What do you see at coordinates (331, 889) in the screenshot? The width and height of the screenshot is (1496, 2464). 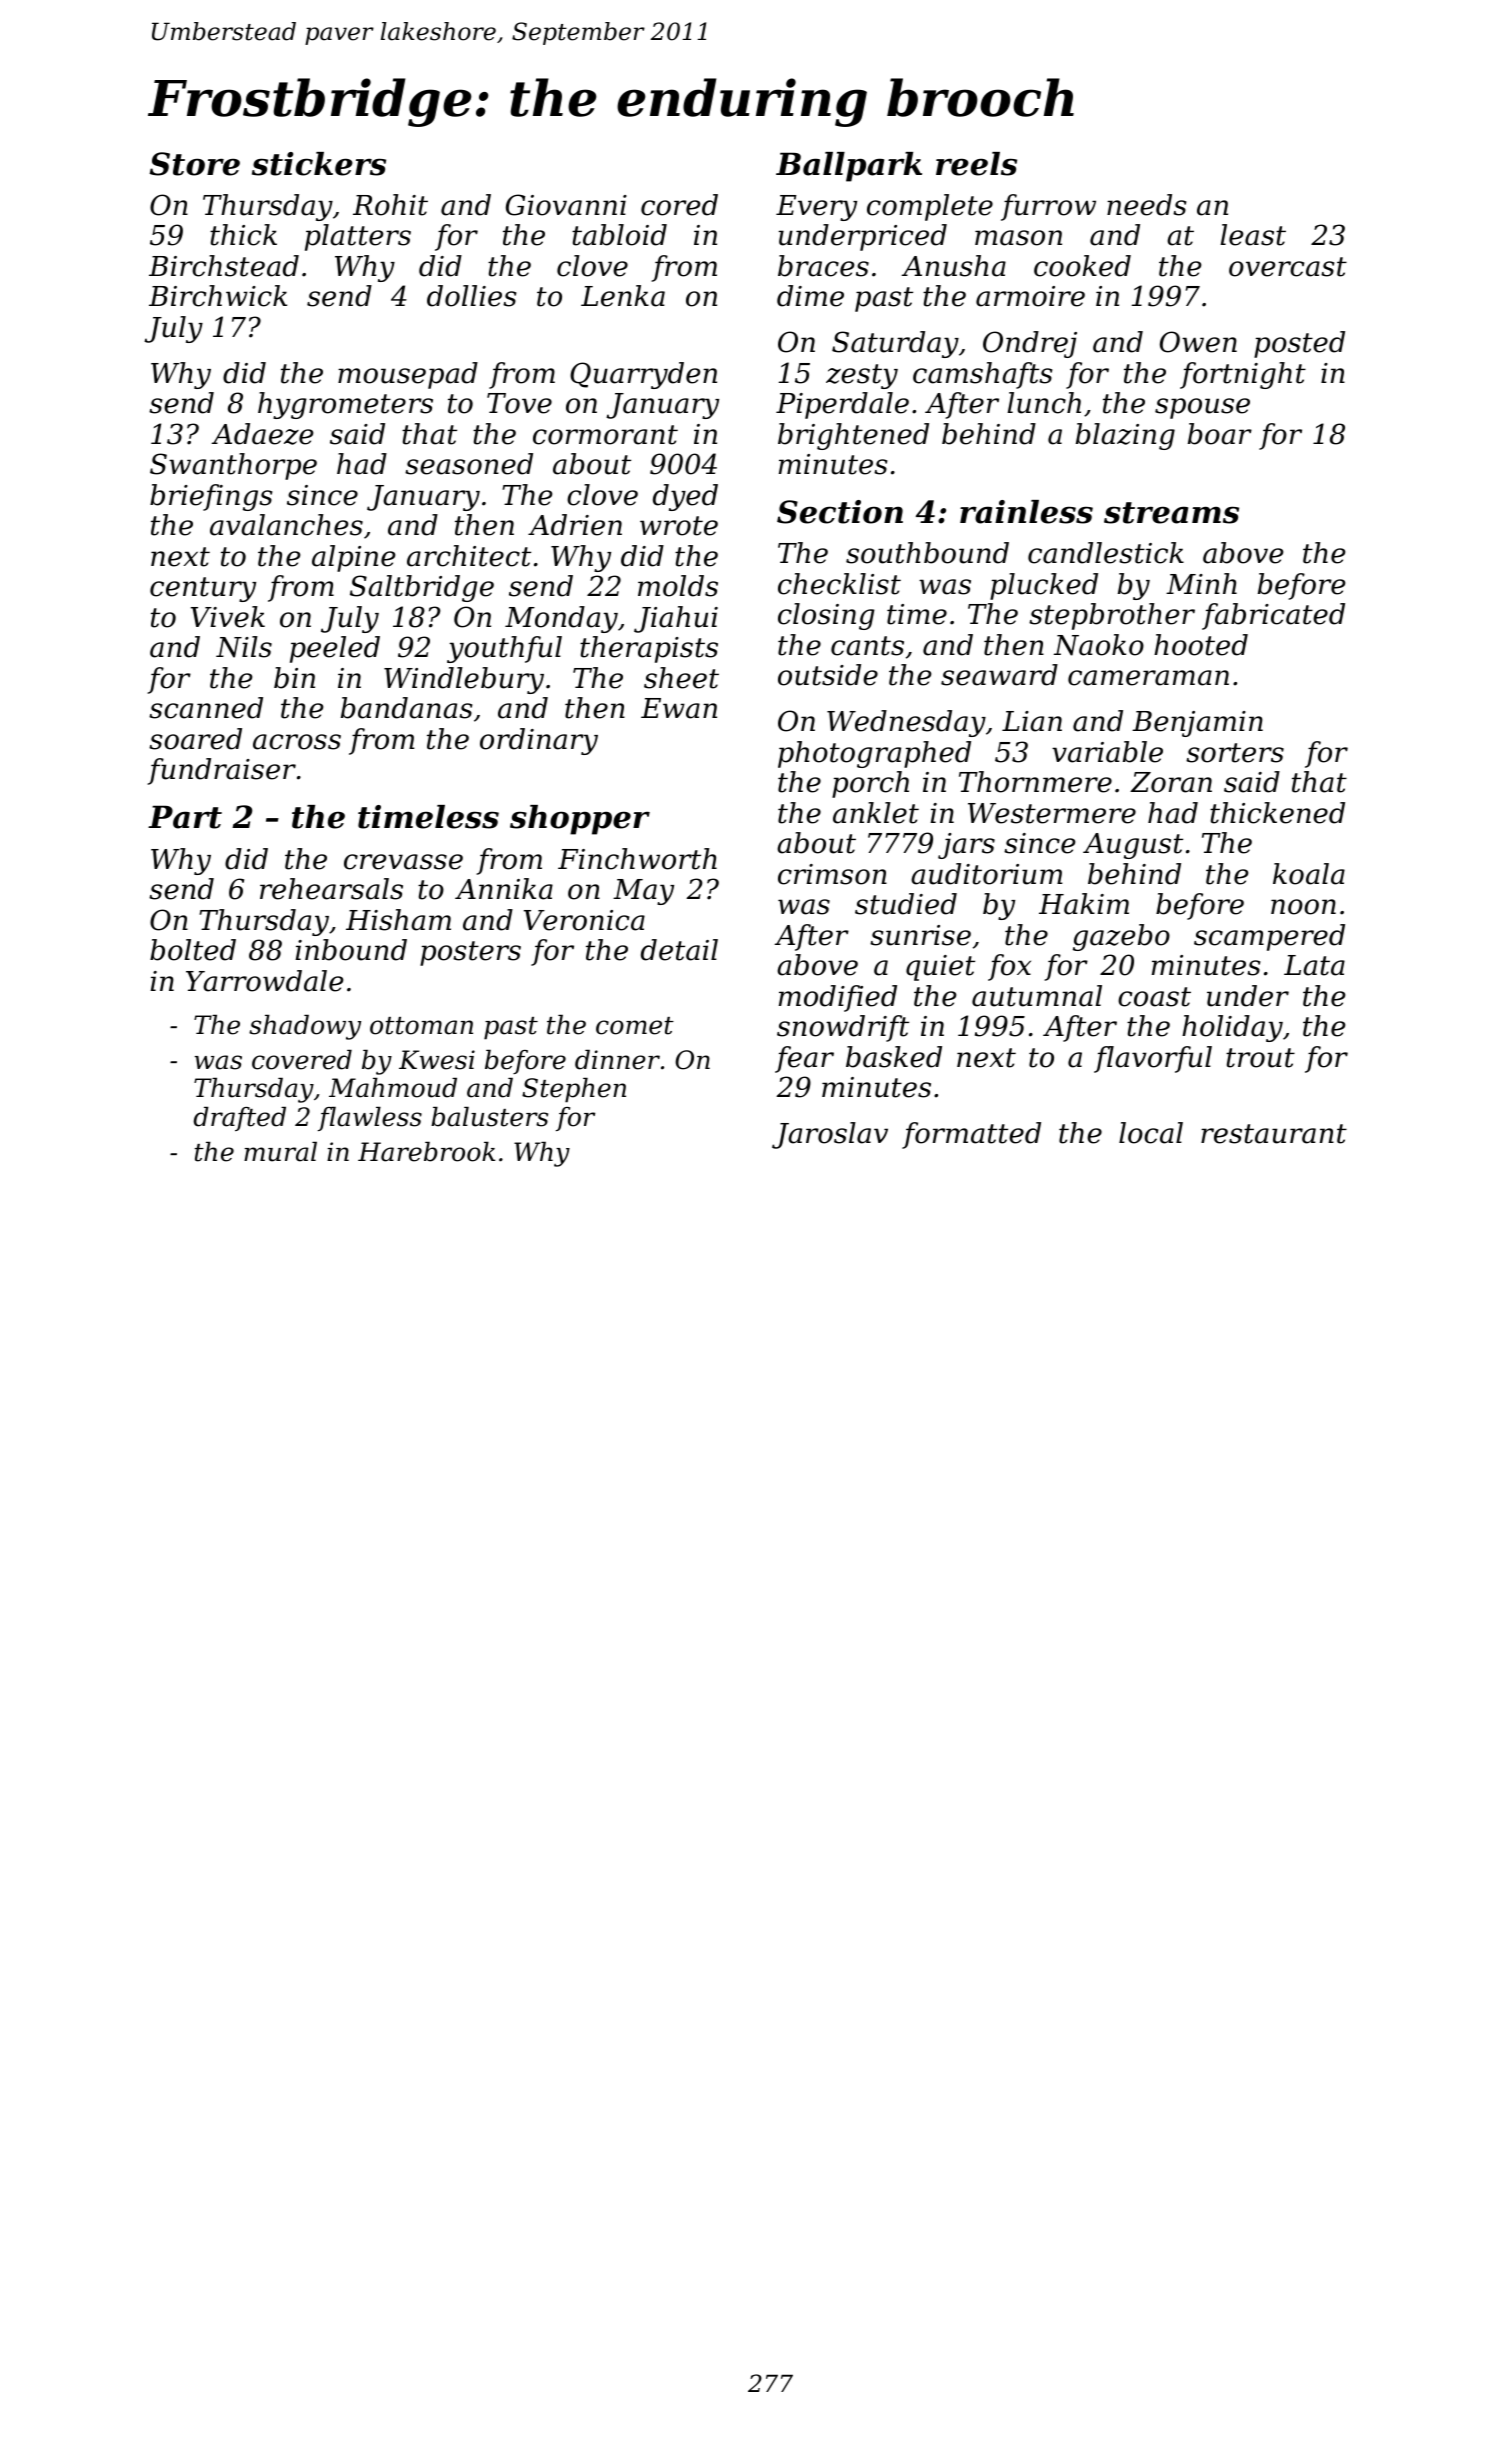 I see `rehearsals` at bounding box center [331, 889].
